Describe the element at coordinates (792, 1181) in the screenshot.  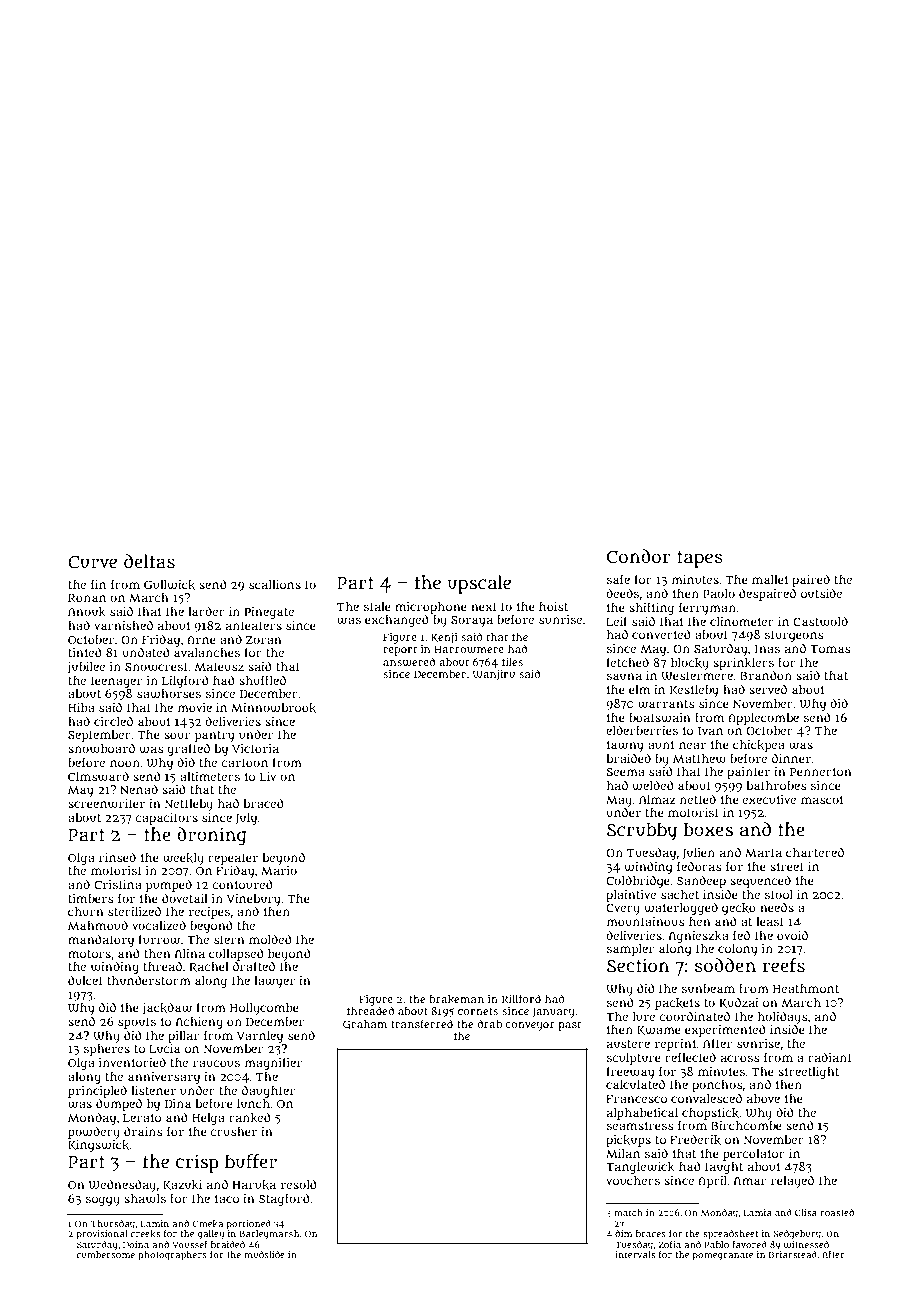
I see `relayed` at that location.
